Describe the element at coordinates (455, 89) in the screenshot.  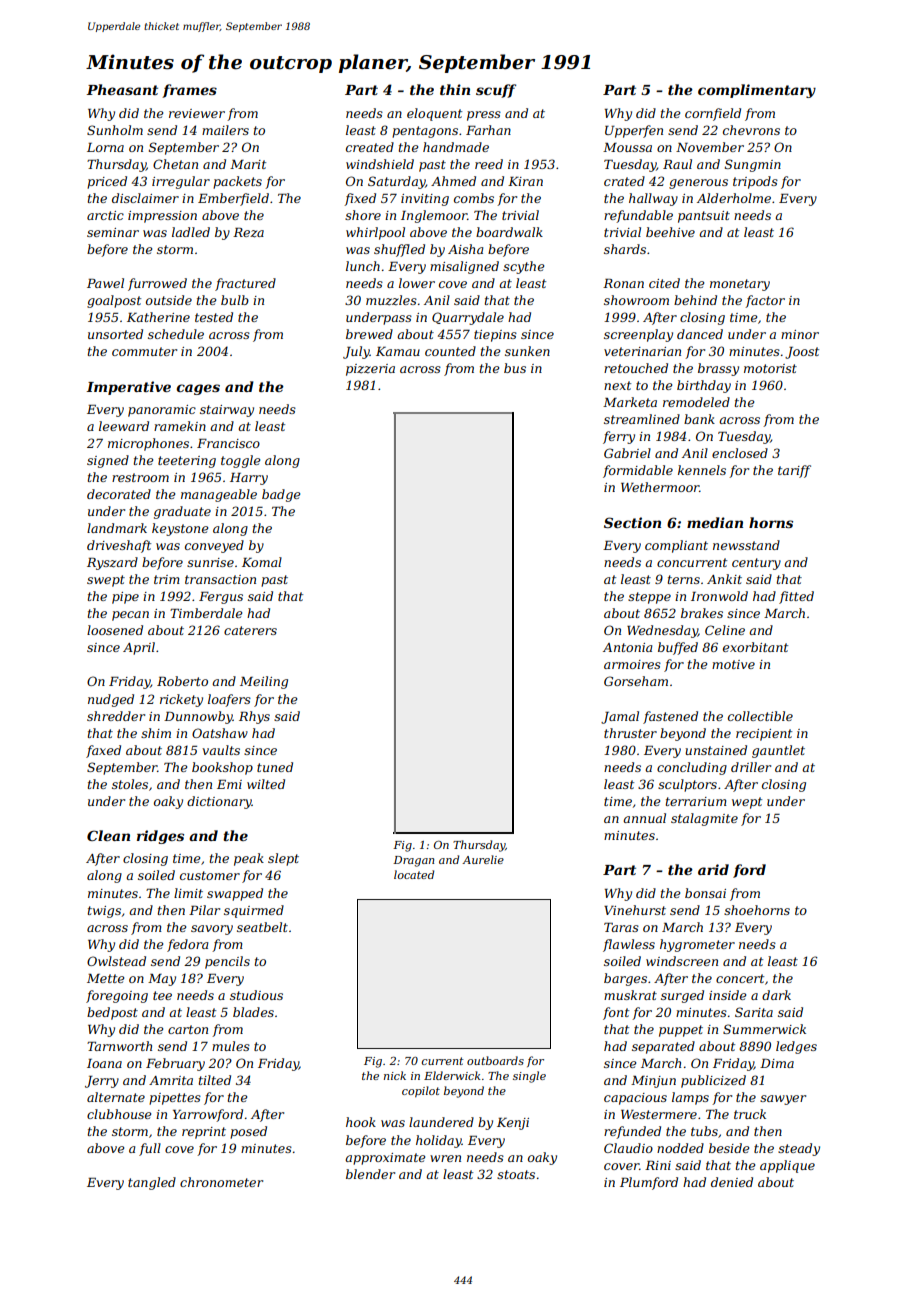
I see `thin` at that location.
